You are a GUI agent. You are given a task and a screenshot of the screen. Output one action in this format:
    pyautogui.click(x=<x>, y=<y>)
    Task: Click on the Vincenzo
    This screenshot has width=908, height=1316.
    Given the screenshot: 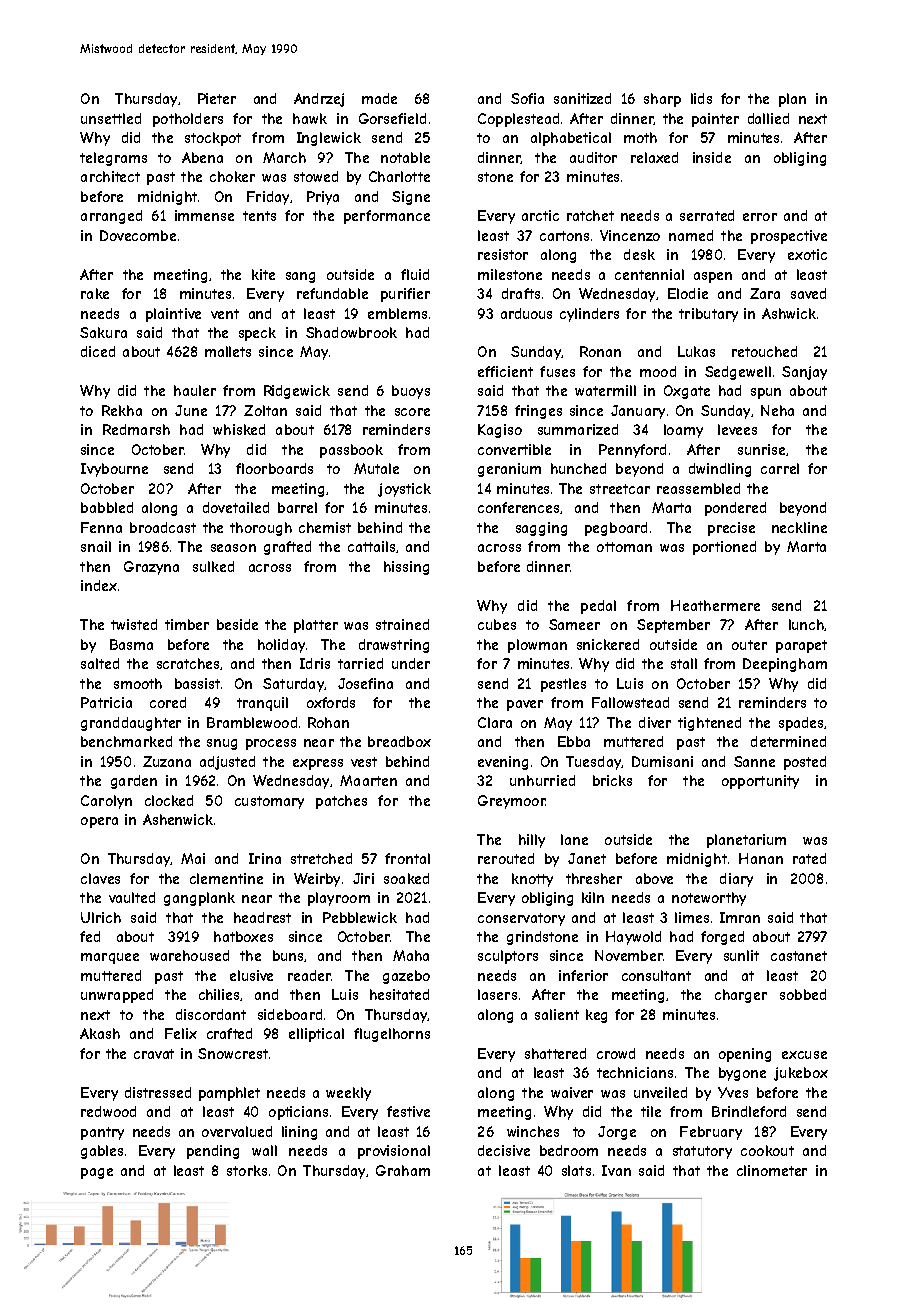 What is the action you would take?
    pyautogui.click(x=630, y=235)
